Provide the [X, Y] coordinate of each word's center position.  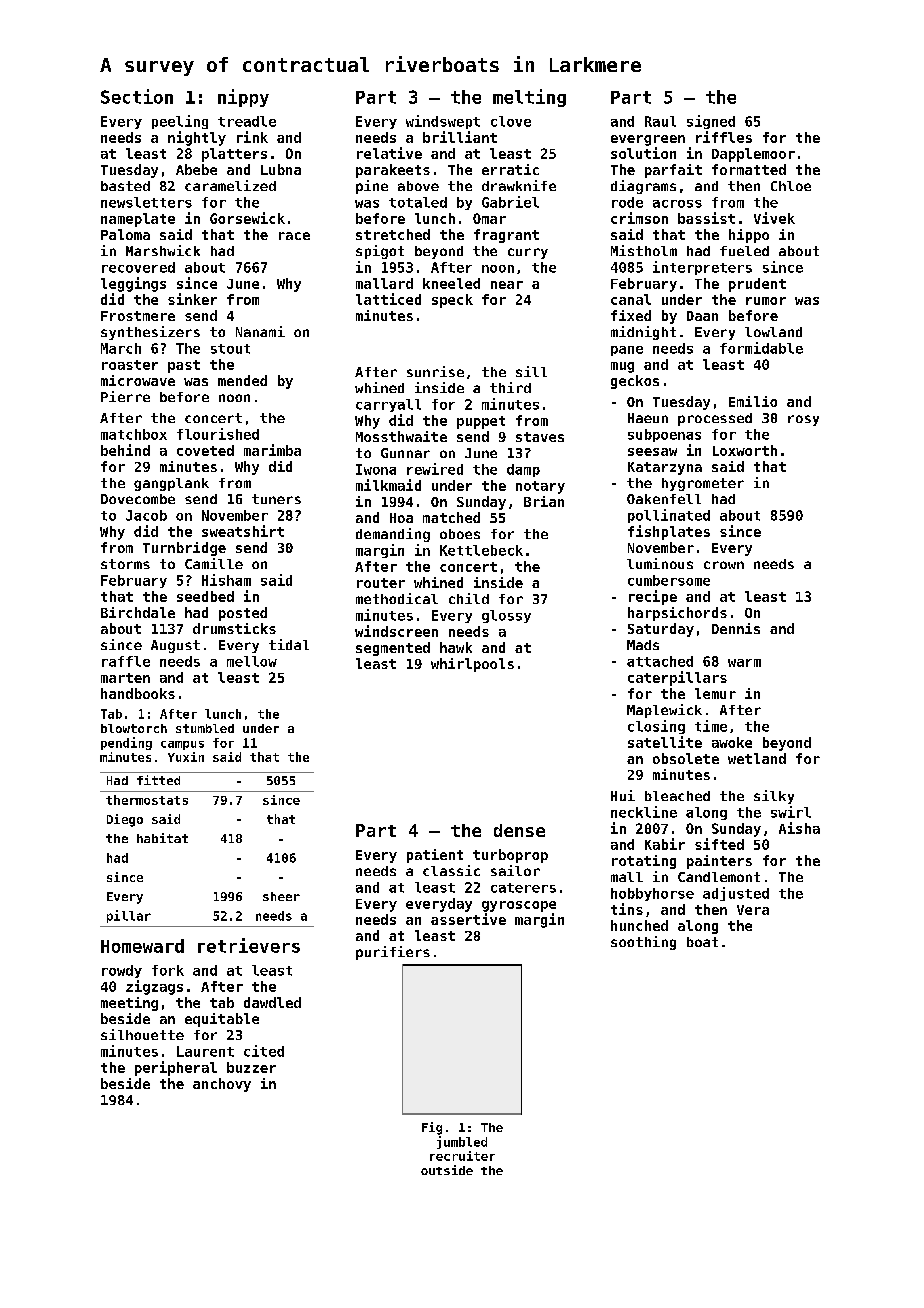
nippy [243, 98]
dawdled [272, 1002]
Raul [660, 121]
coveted [205, 450]
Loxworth [745, 450]
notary [540, 487]
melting [529, 98]
